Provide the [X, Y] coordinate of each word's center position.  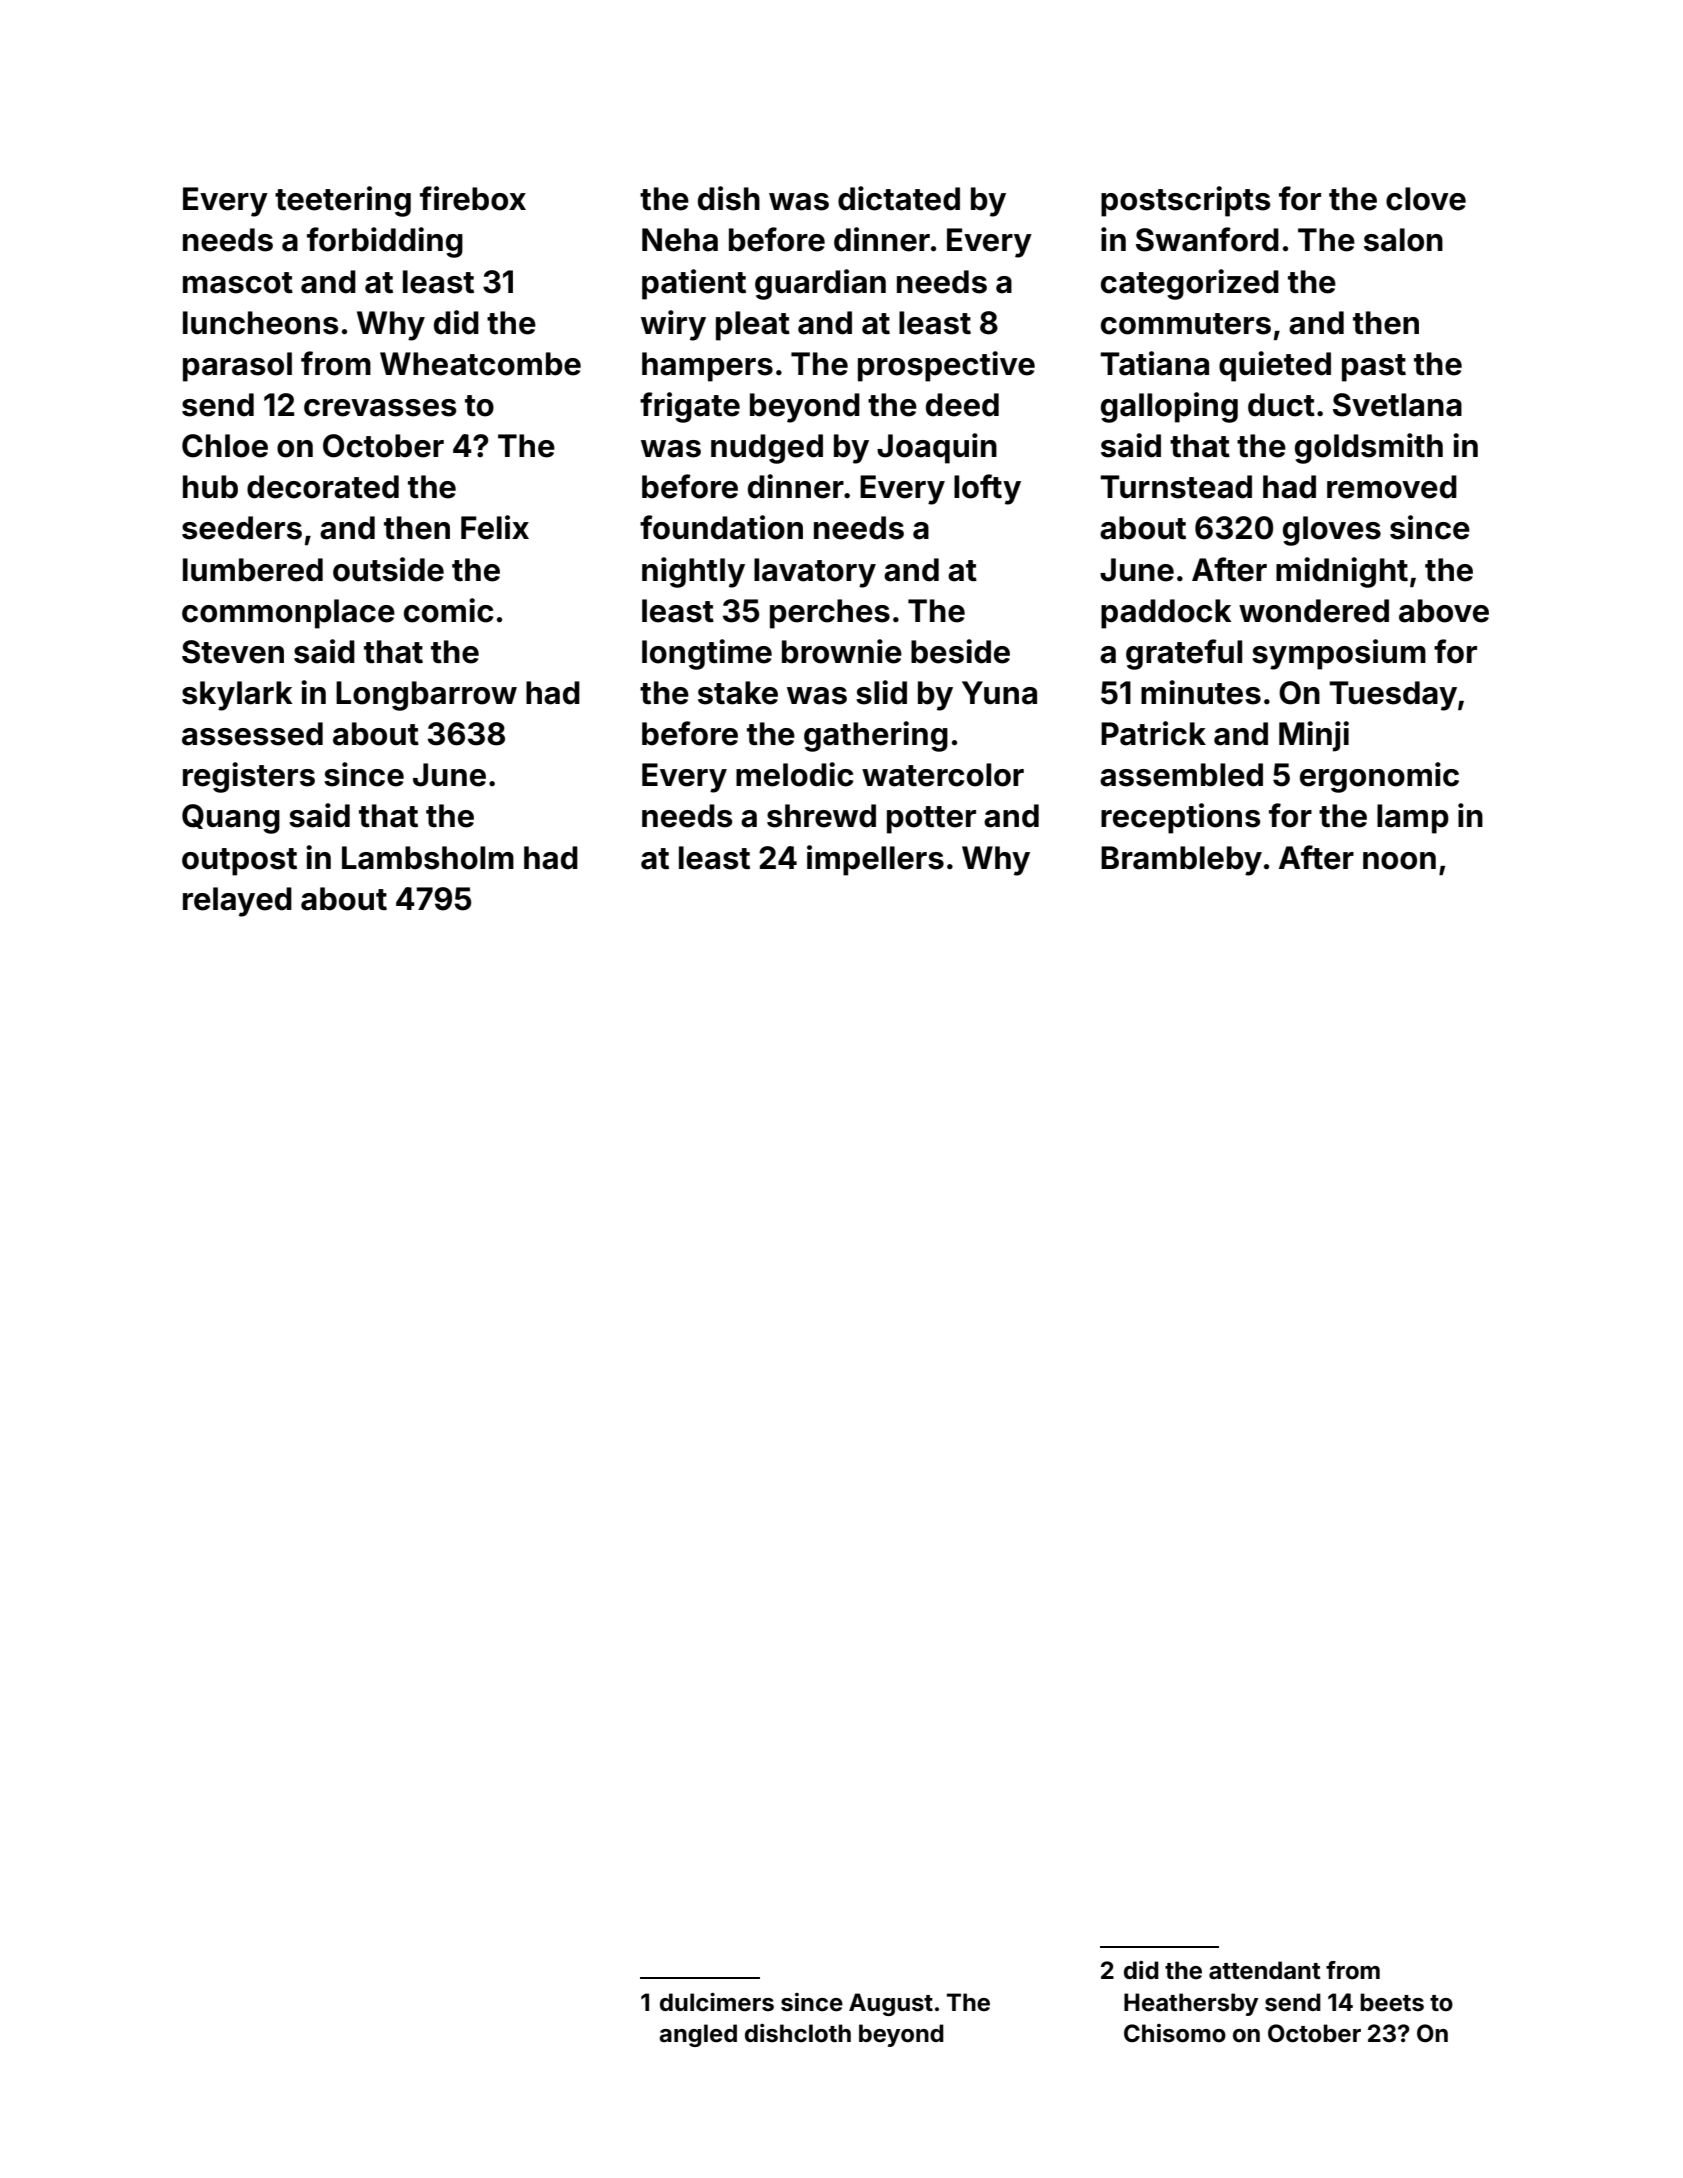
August [891, 2004]
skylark [237, 696]
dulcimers [717, 2002]
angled [698, 2035]
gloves [1332, 531]
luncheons [260, 323]
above [1444, 611]
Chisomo [1175, 2033]
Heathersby [1191, 2004]
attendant [1265, 1970]
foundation [721, 527]
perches [830, 614]
